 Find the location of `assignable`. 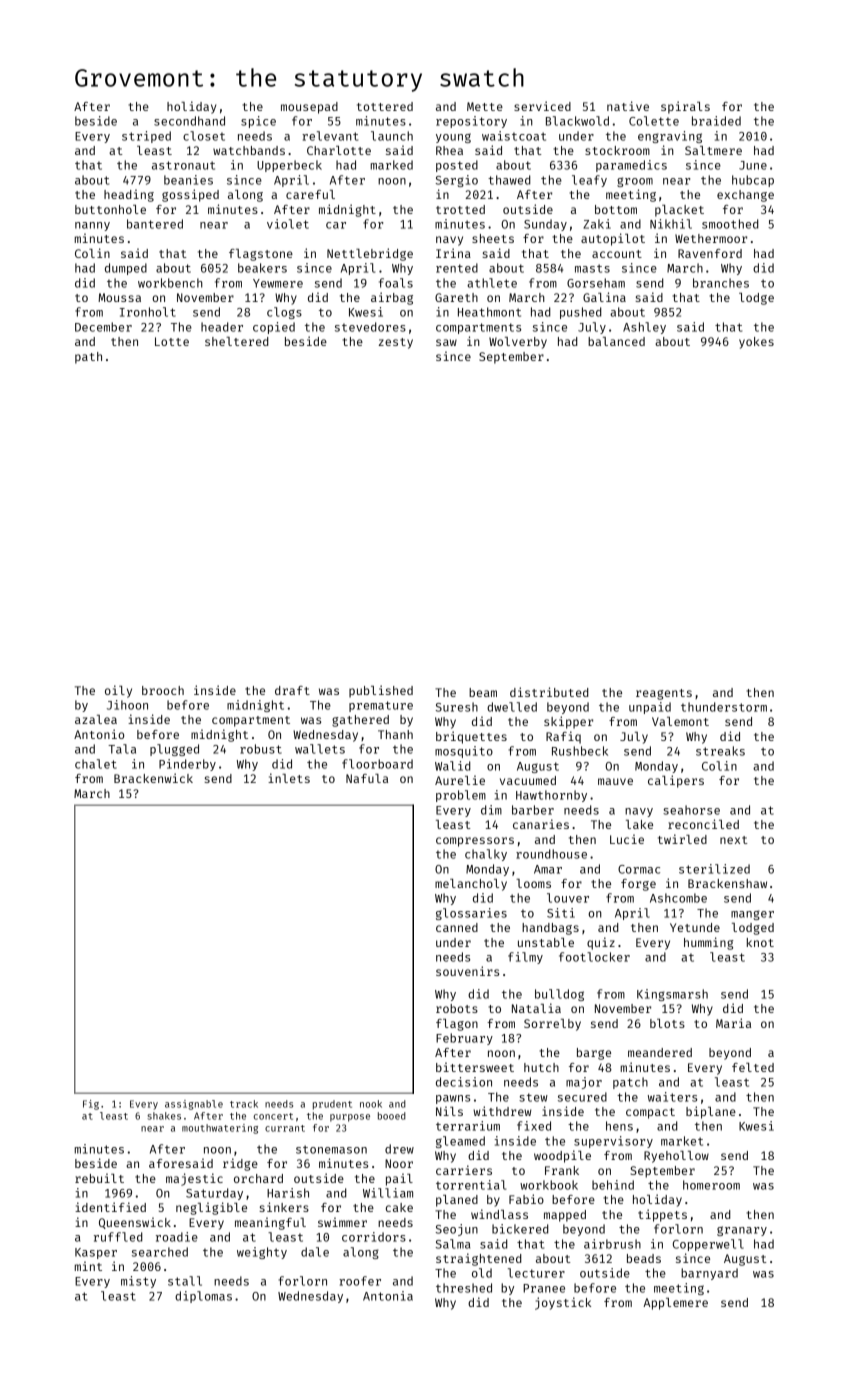

assignable is located at coordinates (194, 1105).
